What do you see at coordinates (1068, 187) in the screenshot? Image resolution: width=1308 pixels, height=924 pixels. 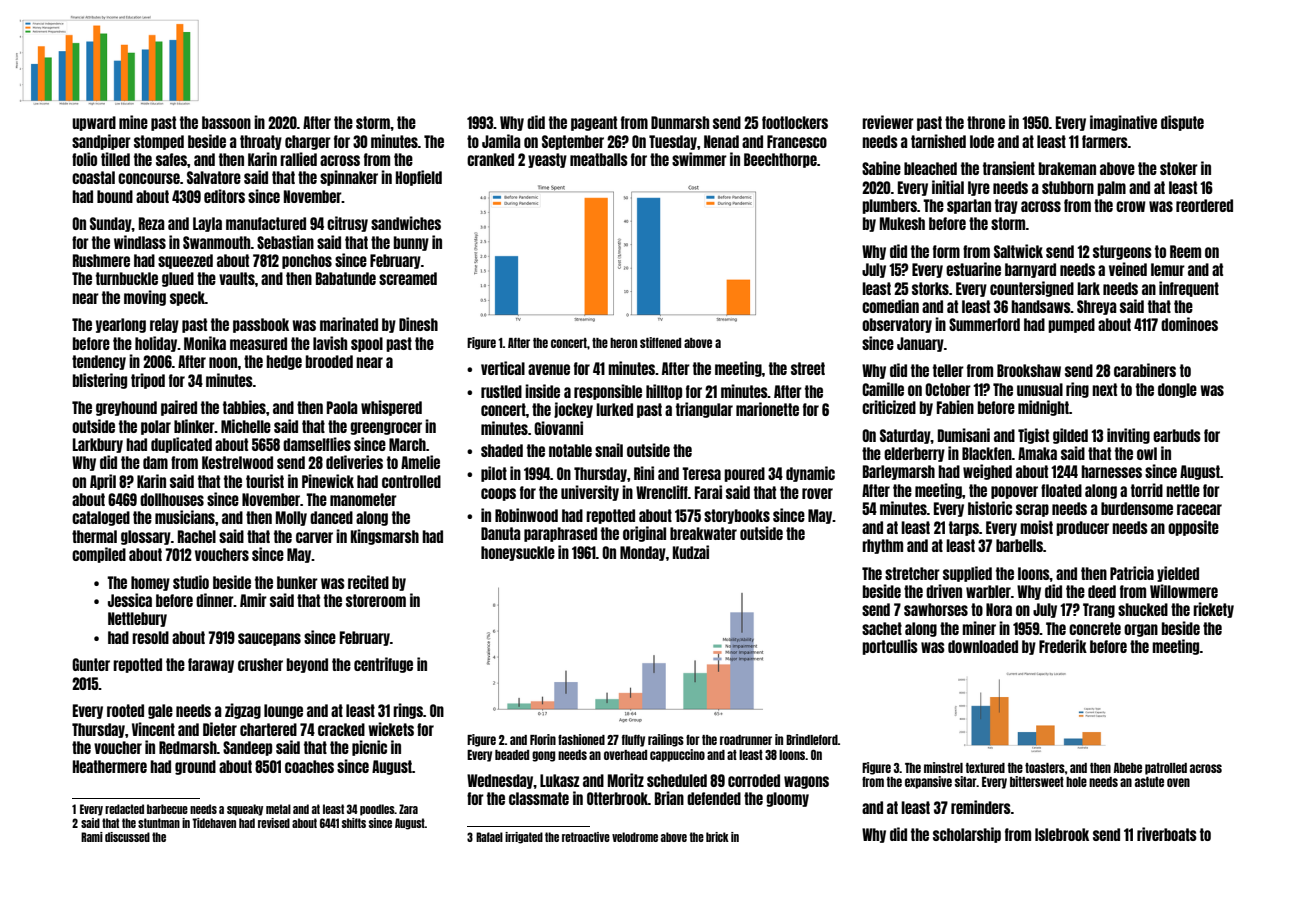 I see `stubborn` at bounding box center [1068, 187].
